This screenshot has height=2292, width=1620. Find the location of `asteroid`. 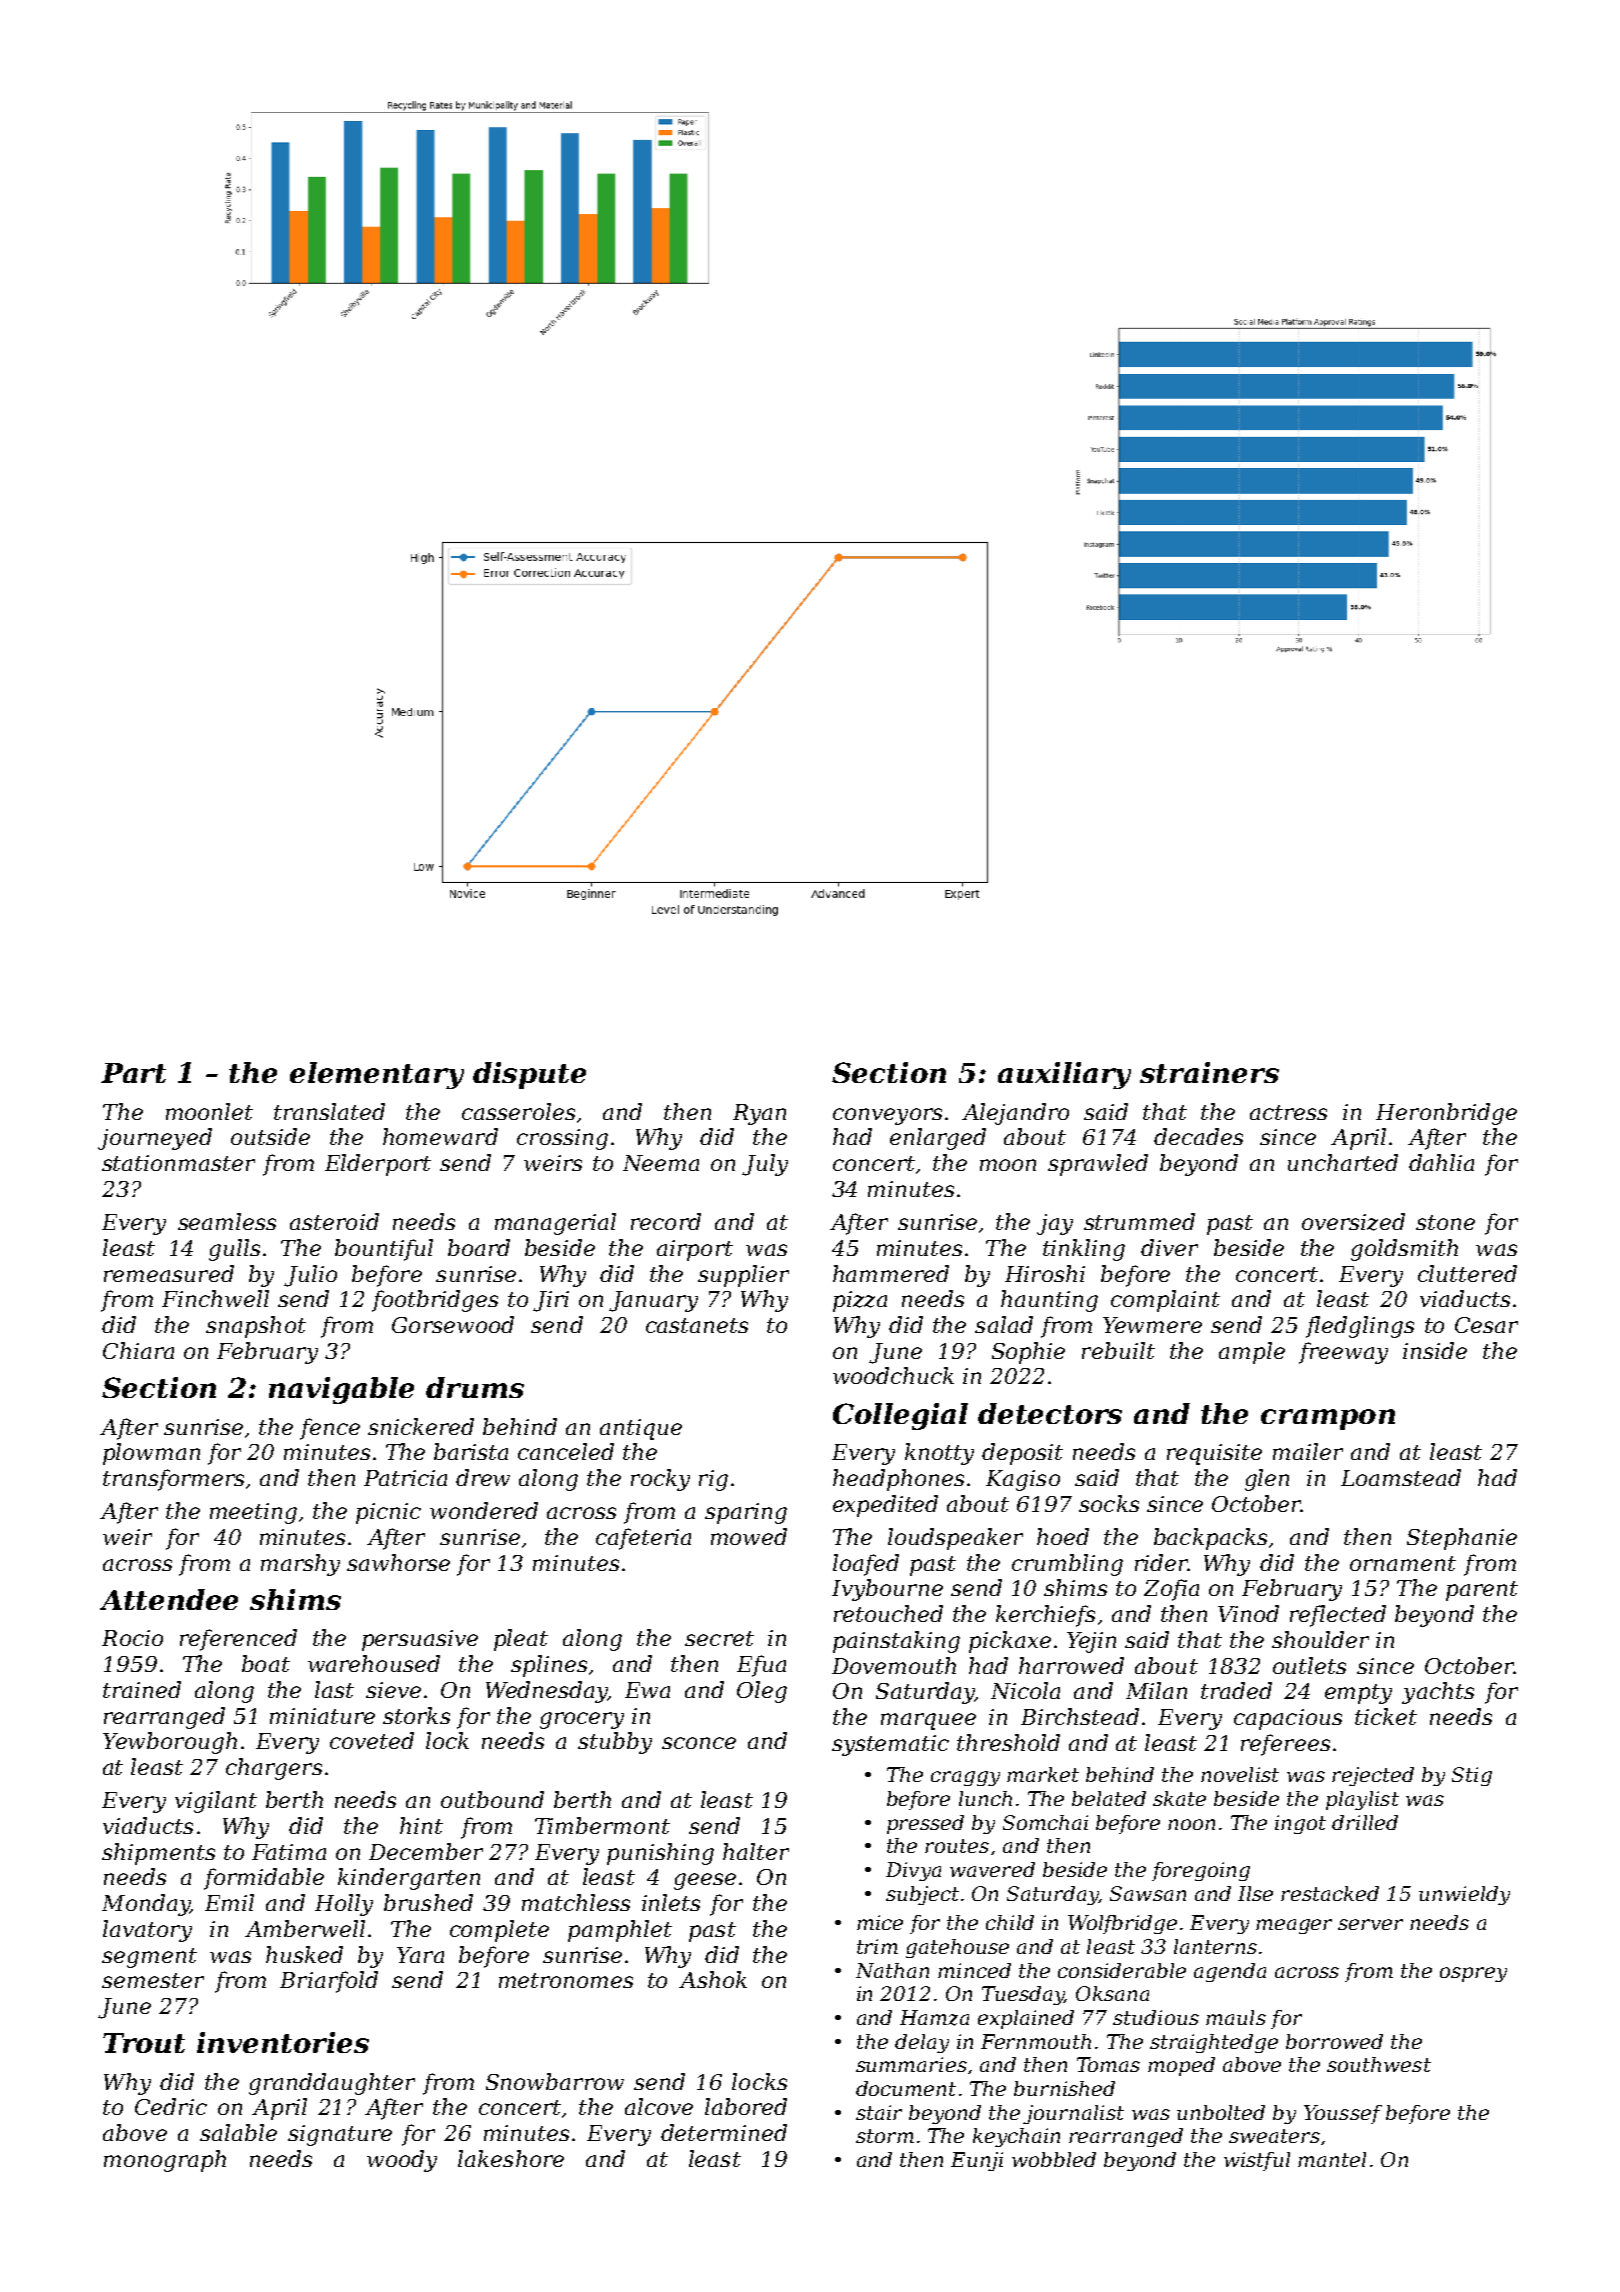

asteroid is located at coordinates (334, 1221).
